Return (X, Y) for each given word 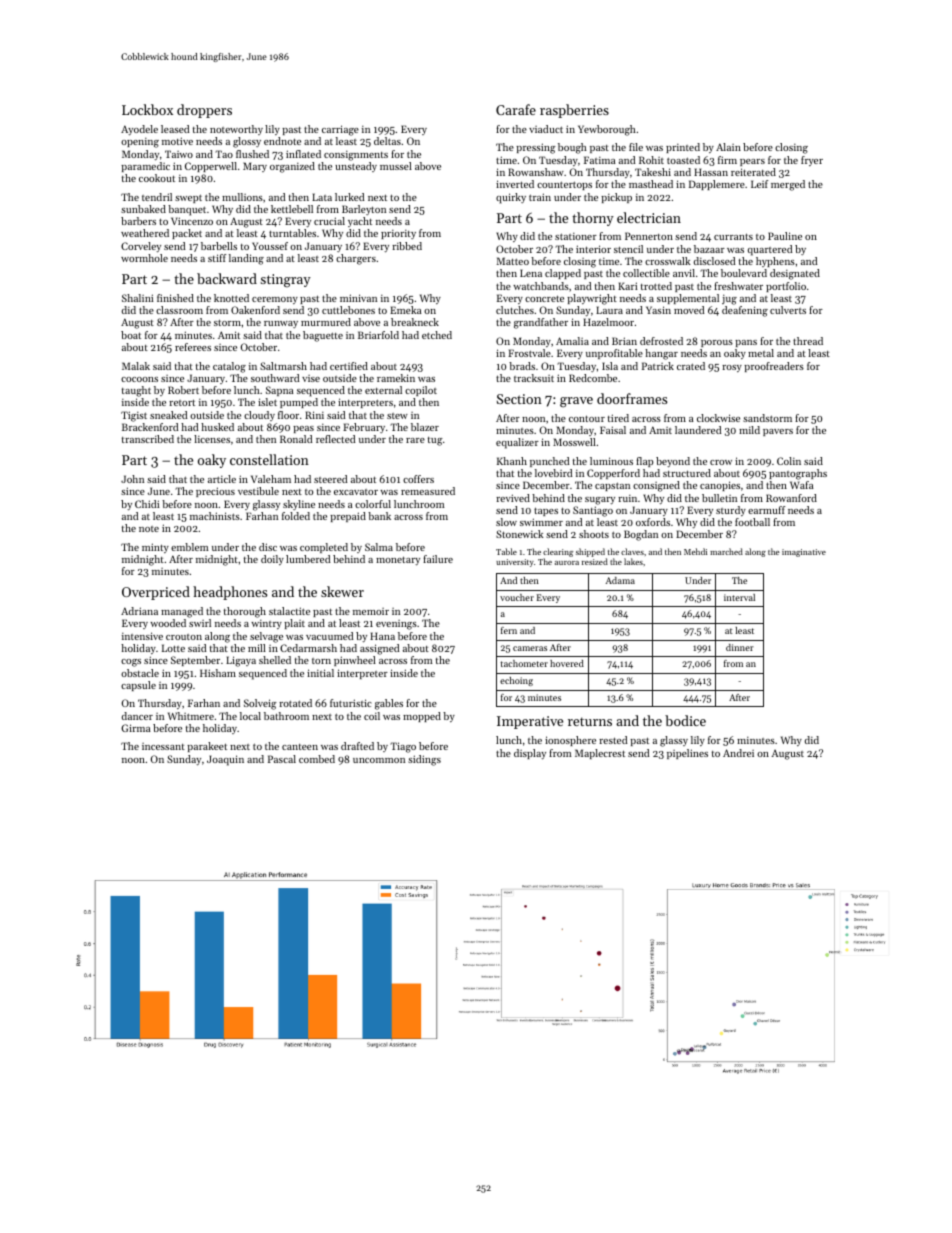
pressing (536, 148)
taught (136, 391)
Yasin (658, 310)
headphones (230, 593)
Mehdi (695, 551)
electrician (649, 217)
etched (437, 335)
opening (140, 143)
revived (513, 498)
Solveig (260, 704)
